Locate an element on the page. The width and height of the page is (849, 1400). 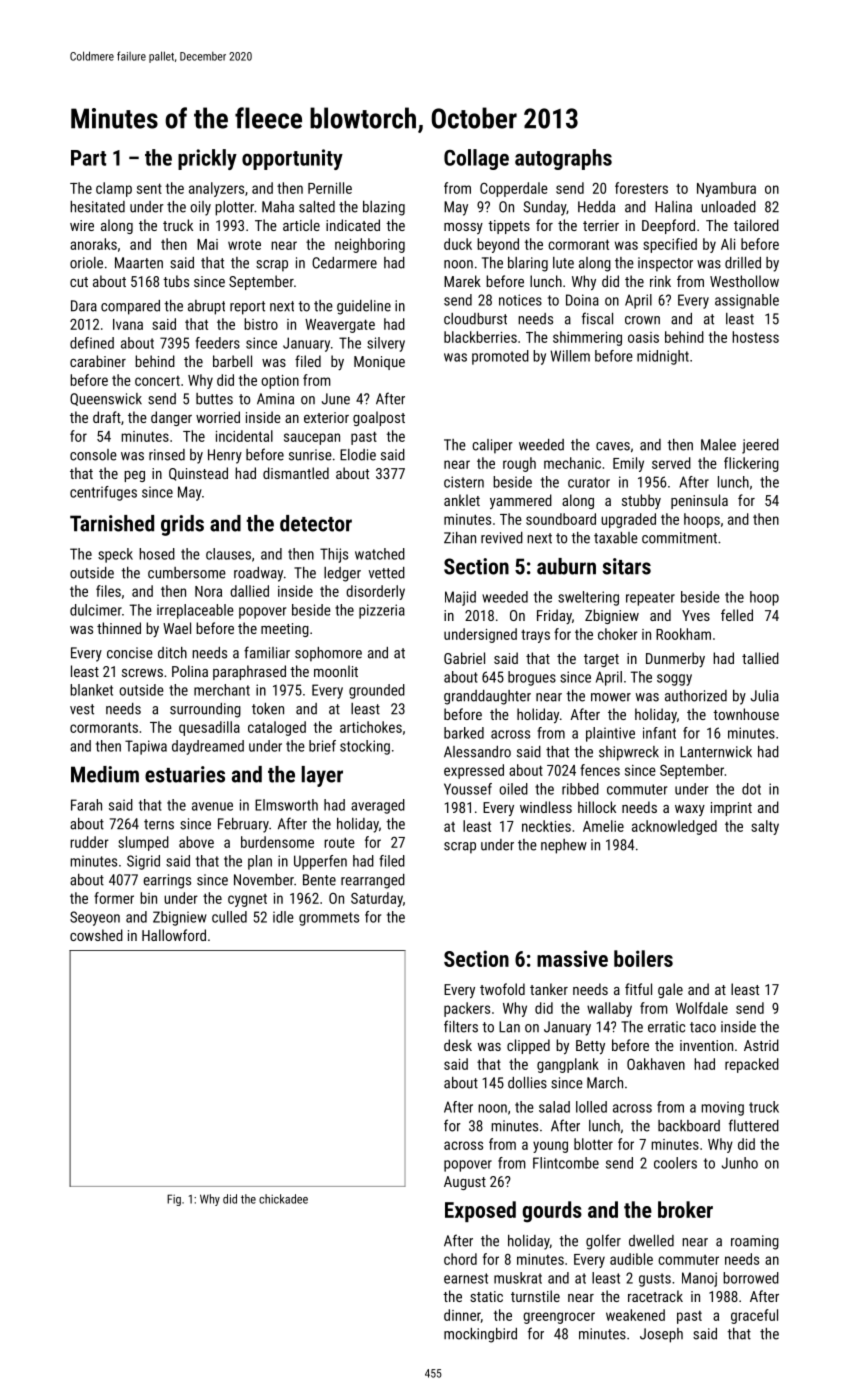
autographs is located at coordinates (563, 159).
